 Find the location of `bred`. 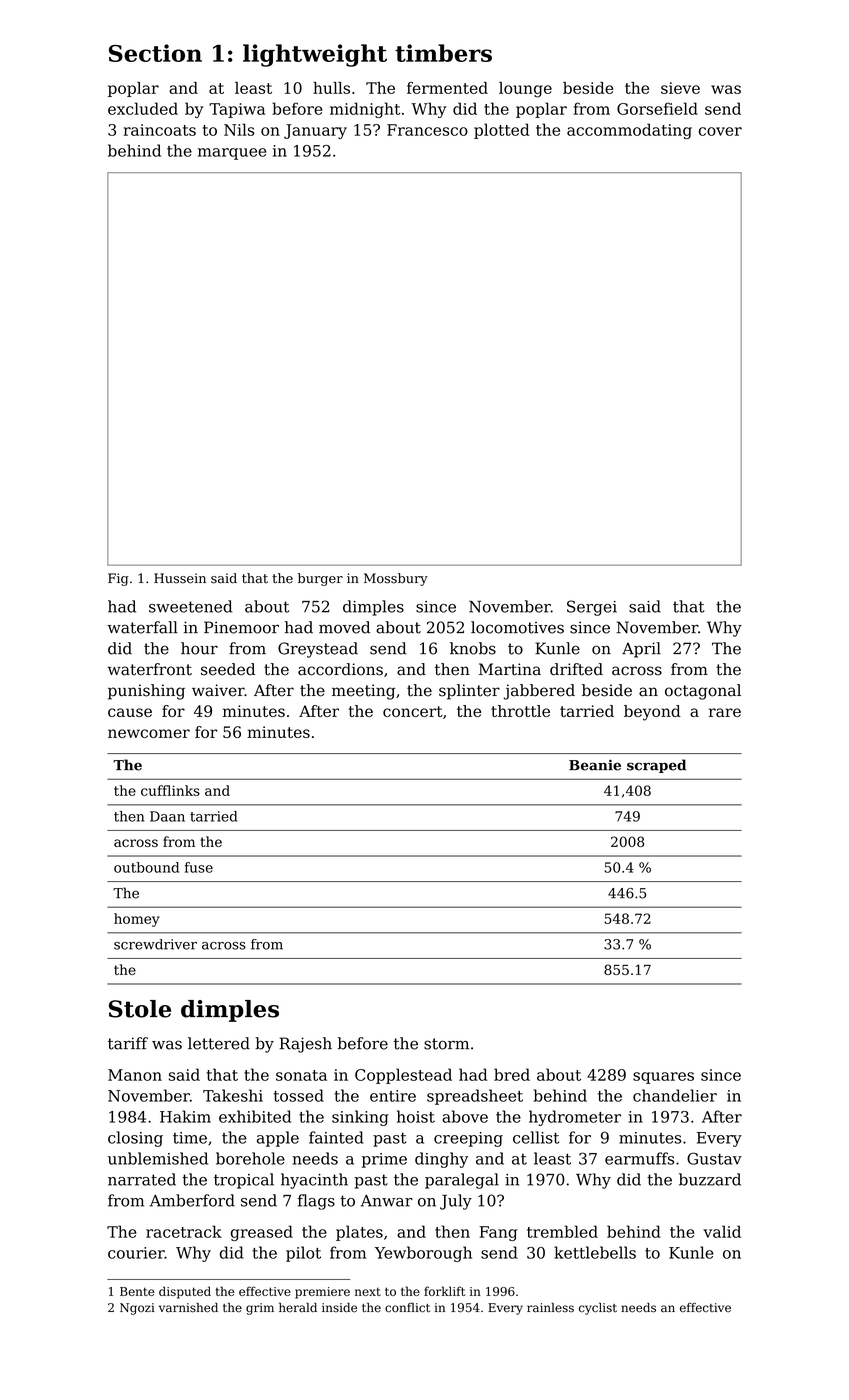

bred is located at coordinates (512, 1074).
